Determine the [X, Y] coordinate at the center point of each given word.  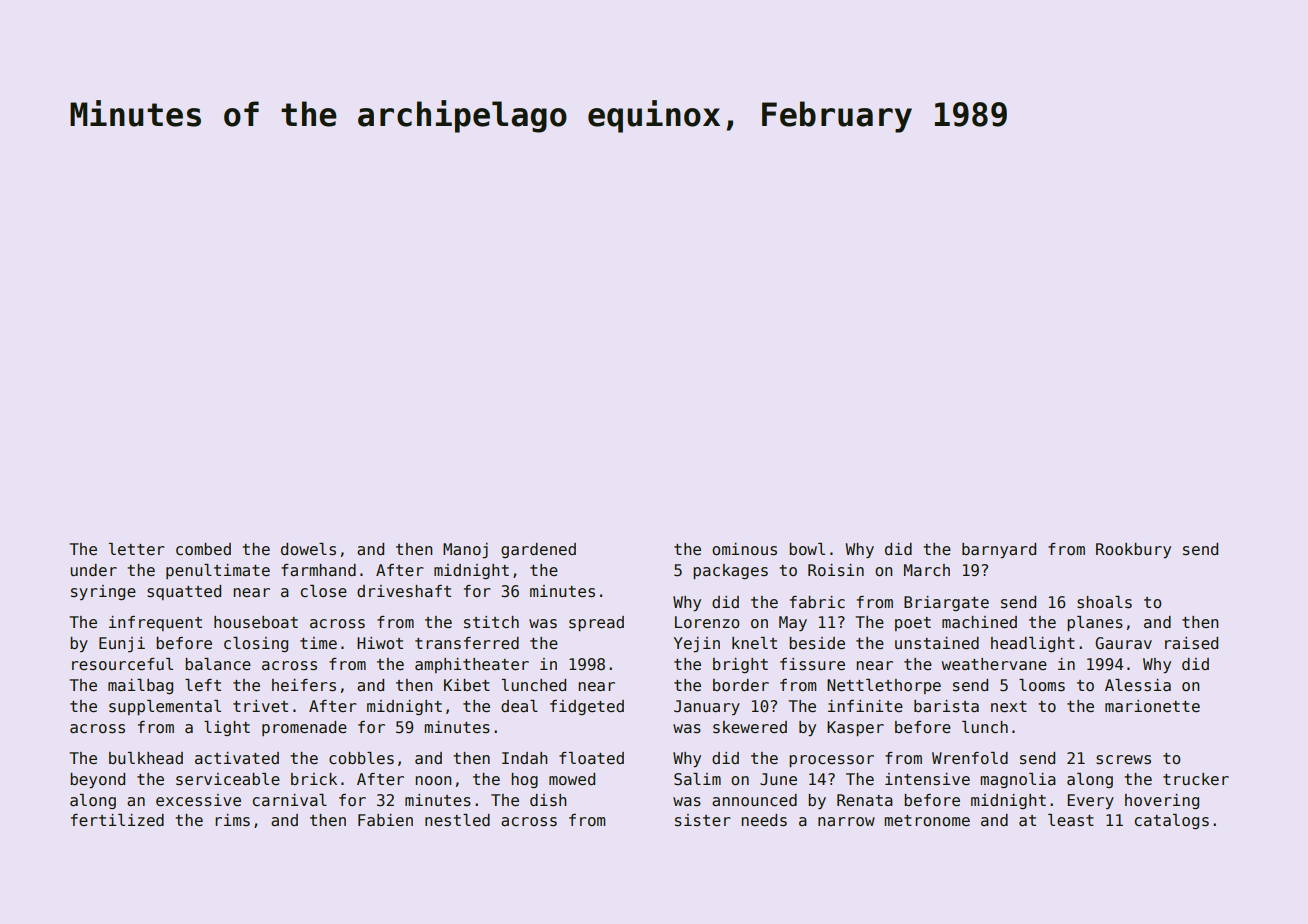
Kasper [855, 728]
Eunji [122, 645]
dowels [308, 549]
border [741, 685]
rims [232, 820]
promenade [304, 728]
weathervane [994, 664]
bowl [807, 549]
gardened [538, 550]
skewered [750, 727]
